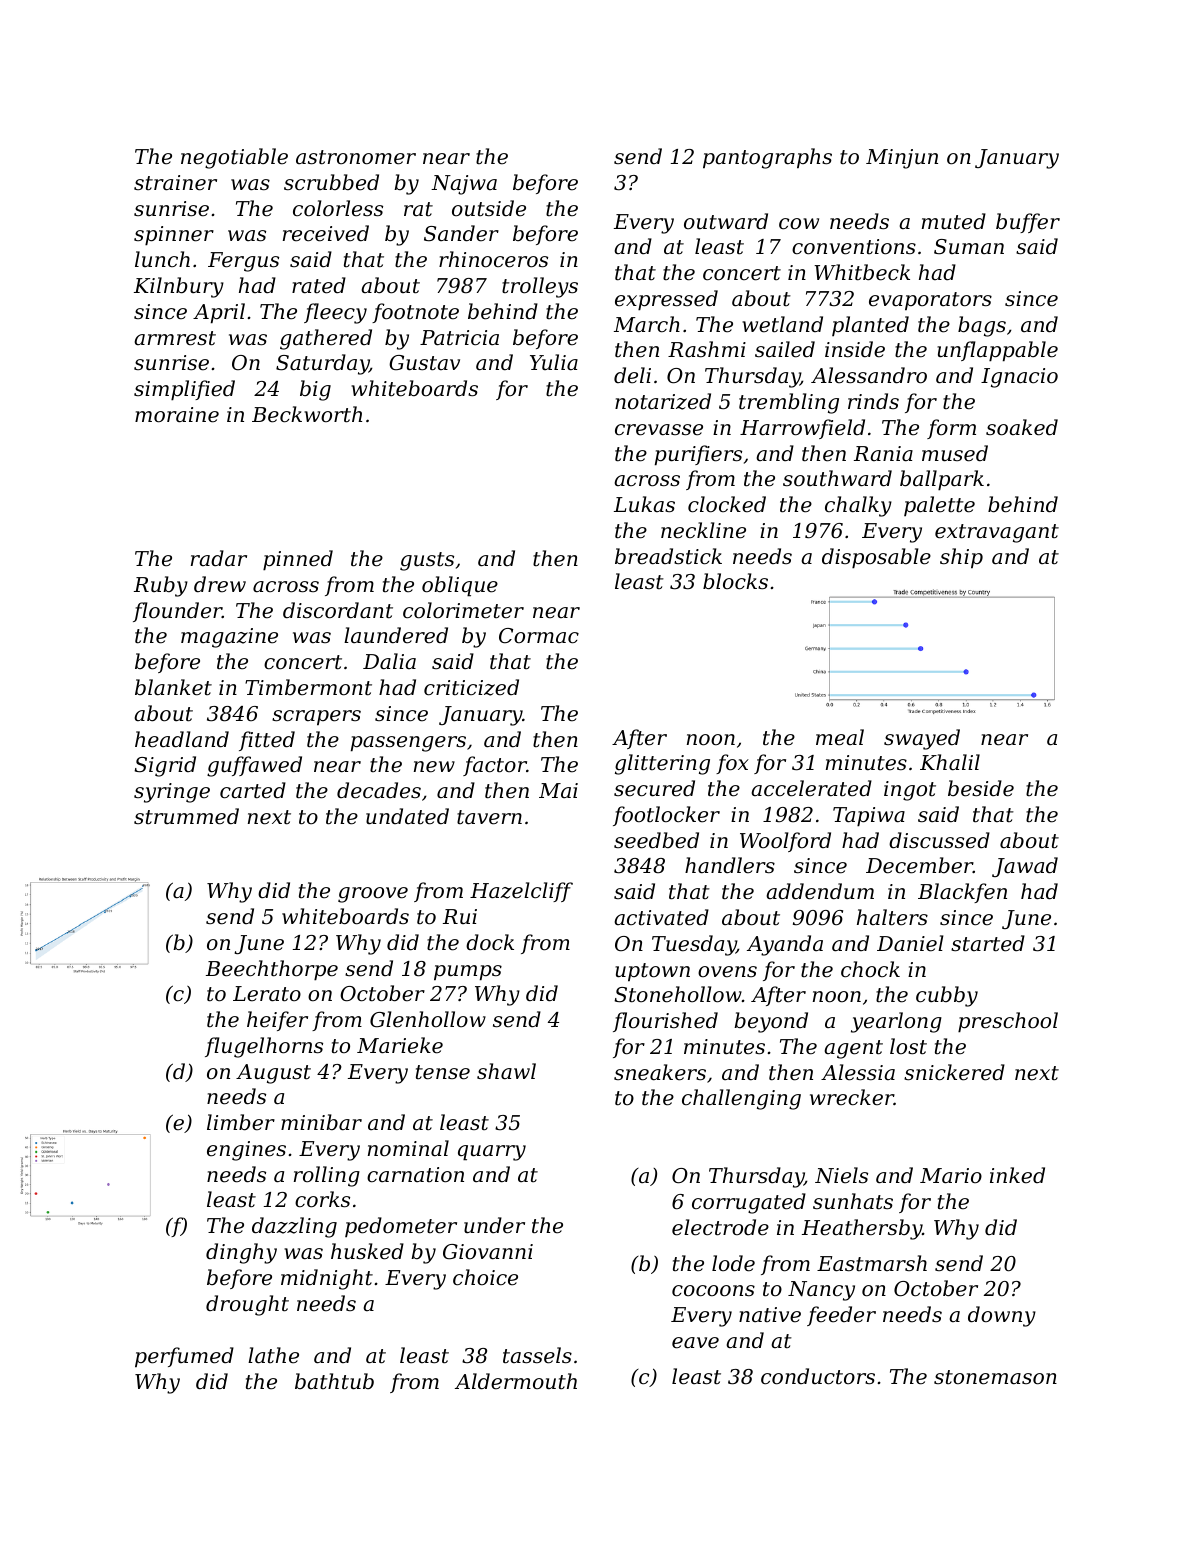 This screenshot has width=1193, height=1543. What do you see at coordinates (521, 892) in the screenshot?
I see `Hazelcliff` at bounding box center [521, 892].
